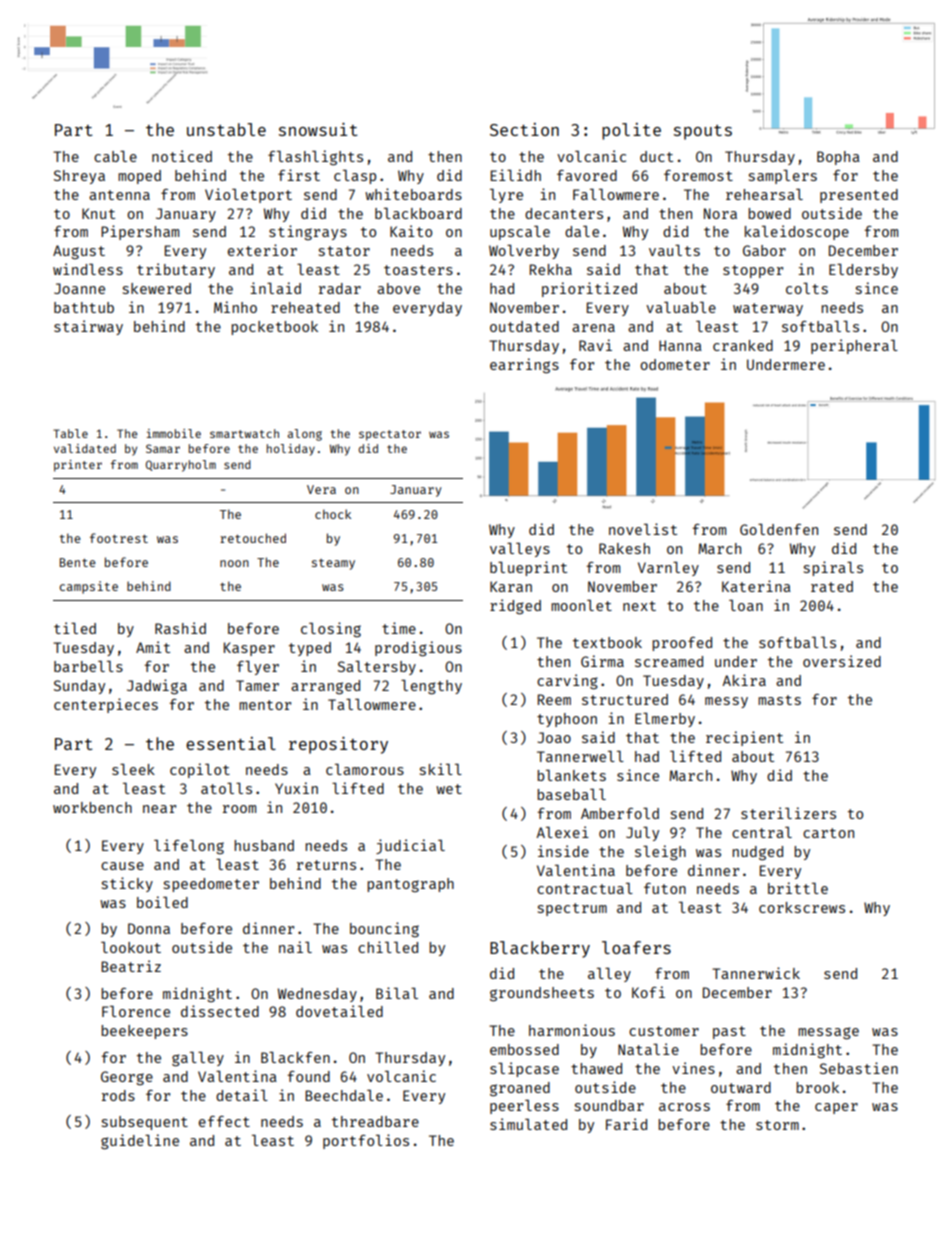 The height and width of the document is (1233, 952). I want to click on Reem, so click(554, 699).
